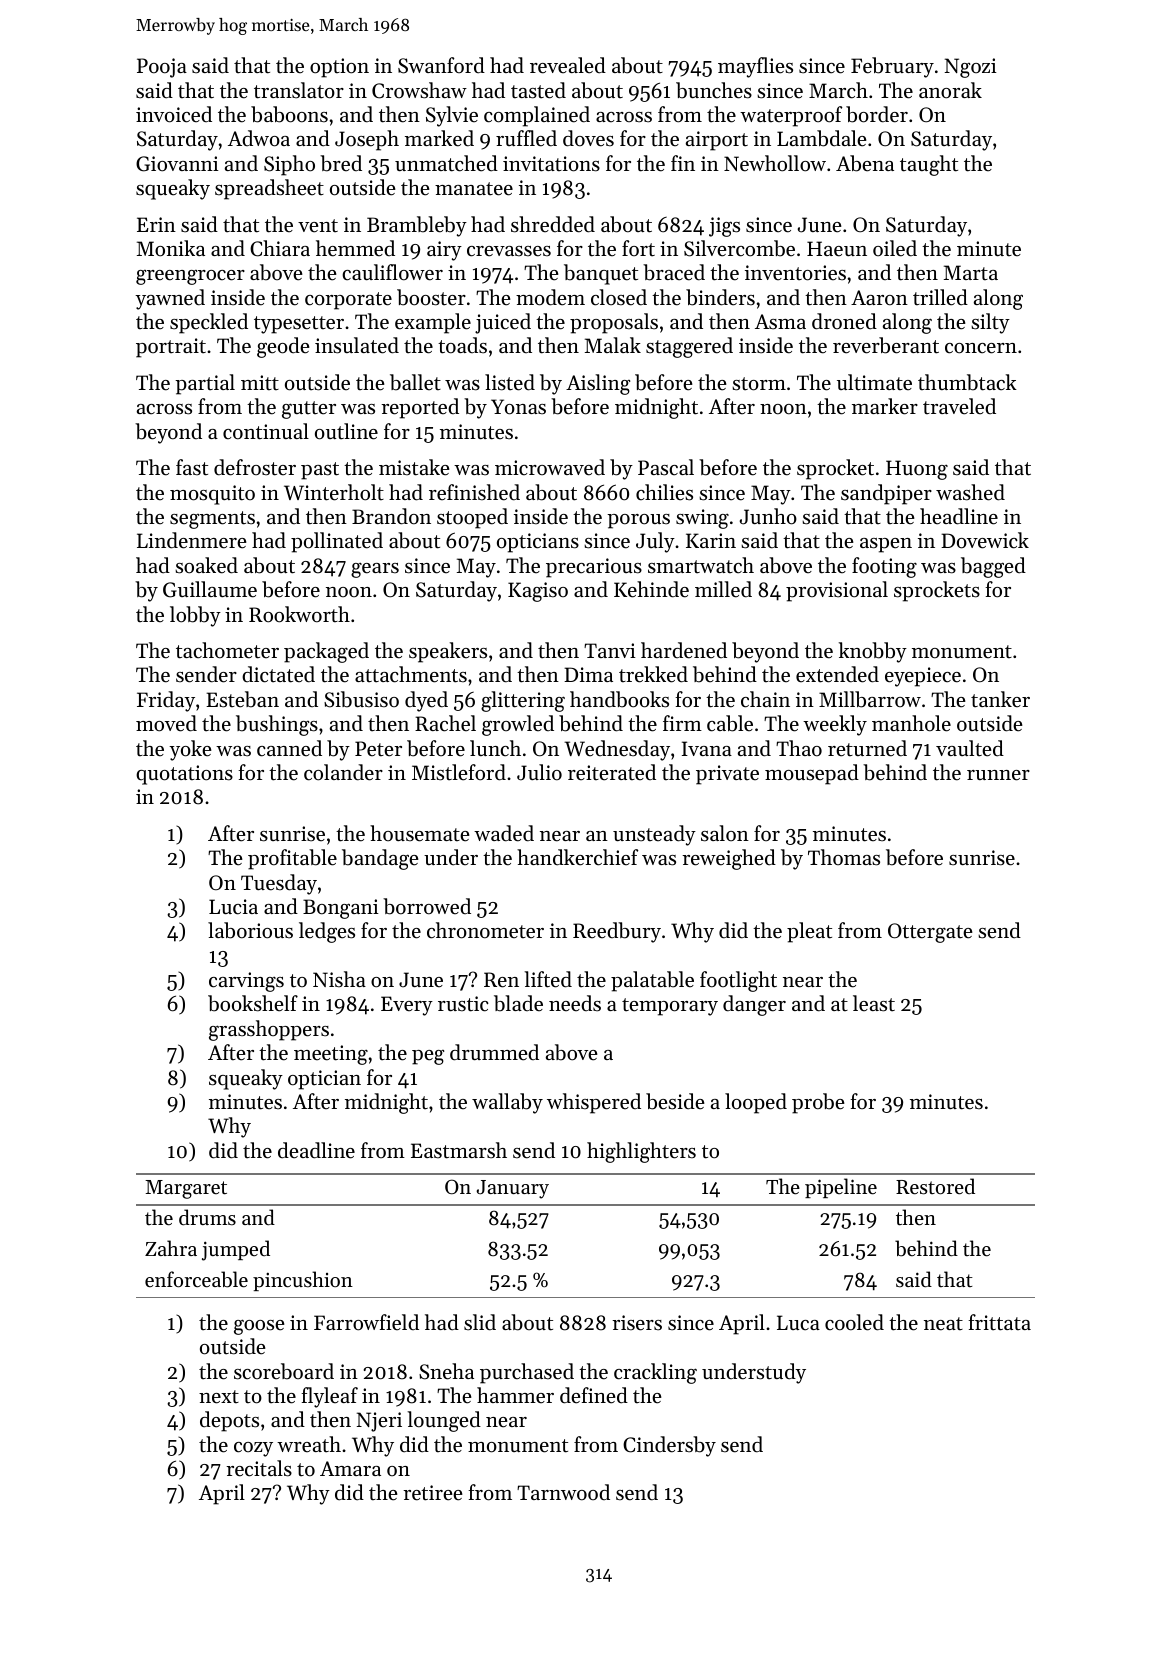  I want to click on Tarnwood, so click(563, 1492).
